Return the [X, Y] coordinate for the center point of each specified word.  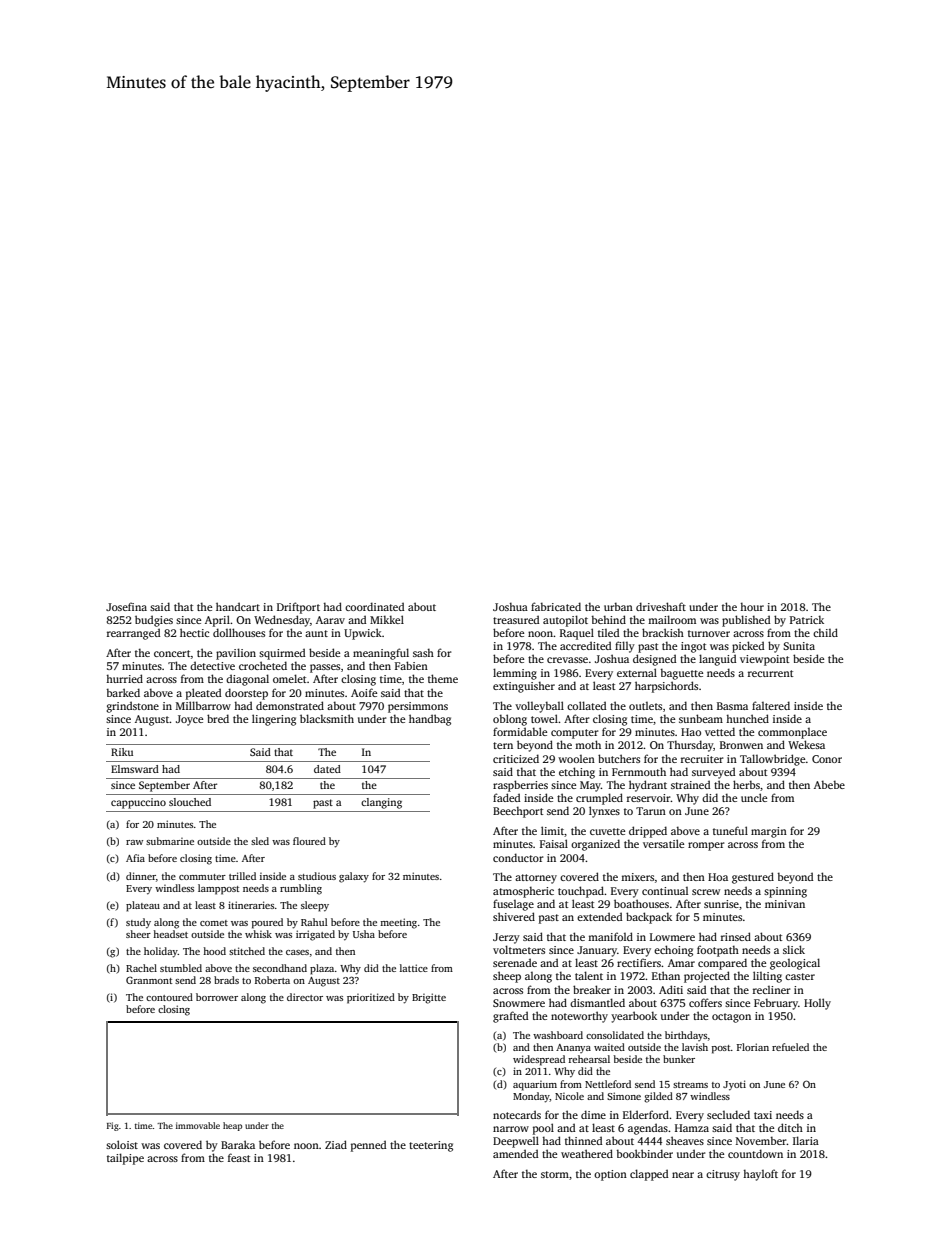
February [776, 1004]
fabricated [556, 606]
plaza [322, 969]
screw [706, 892]
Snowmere [519, 1003]
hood [214, 951]
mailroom [672, 619]
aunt [316, 633]
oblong [510, 720]
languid [717, 660]
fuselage [513, 905]
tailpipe [125, 1159]
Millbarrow [203, 705]
